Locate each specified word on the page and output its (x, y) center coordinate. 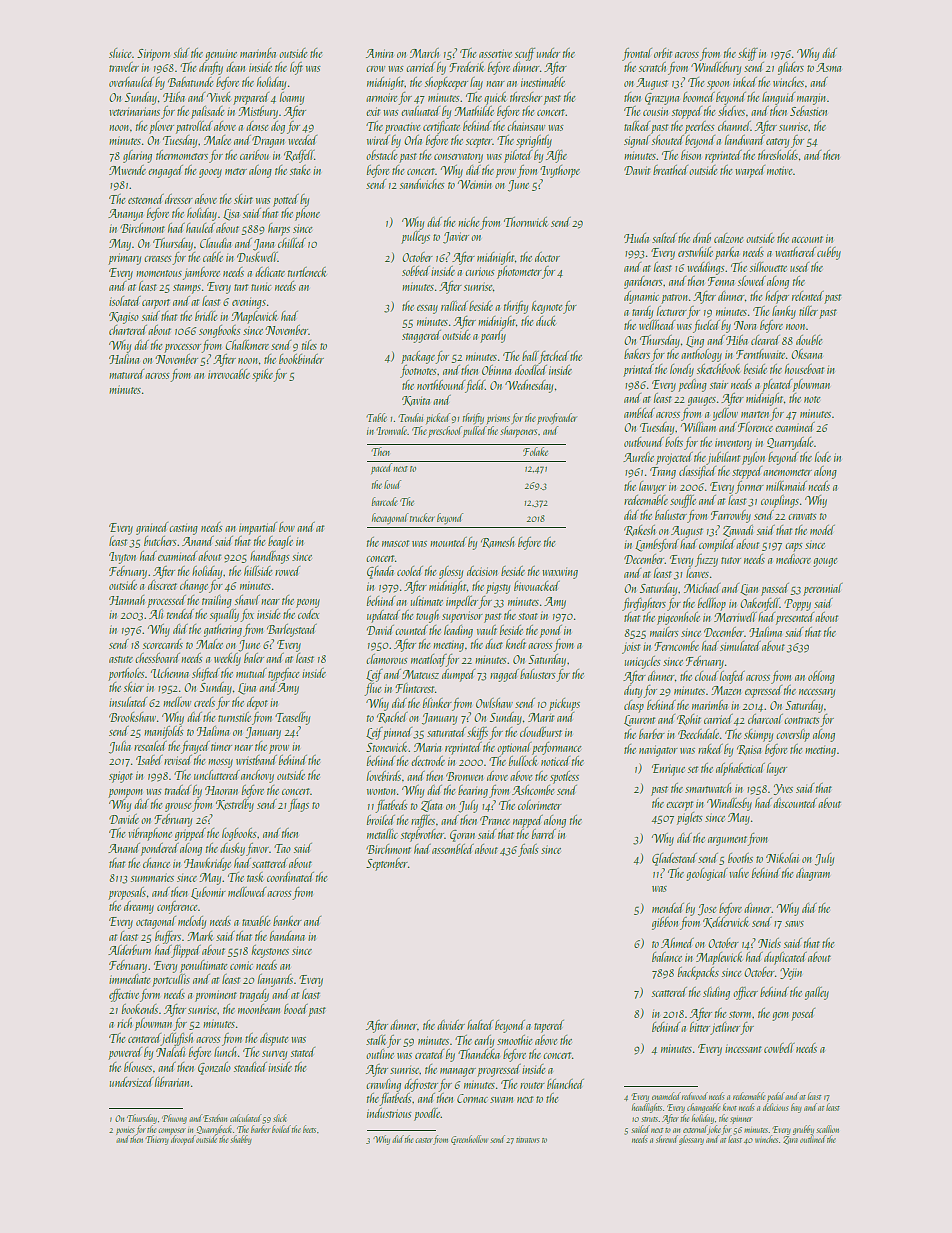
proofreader (557, 418)
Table (376, 417)
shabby (241, 1140)
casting (183, 529)
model (822, 530)
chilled (292, 243)
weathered (795, 252)
